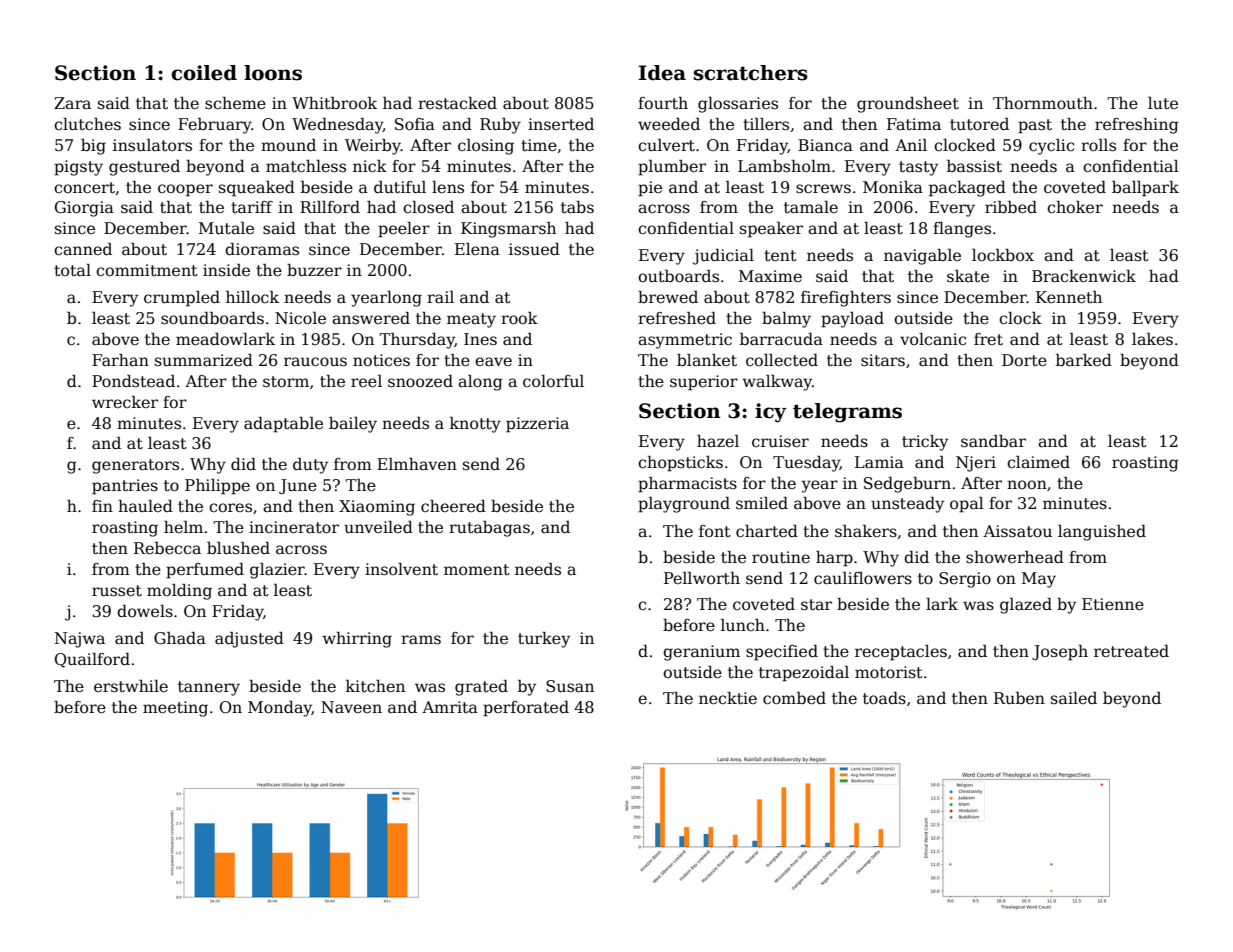  What do you see at coordinates (180, 638) in the screenshot?
I see `Ghada` at bounding box center [180, 638].
